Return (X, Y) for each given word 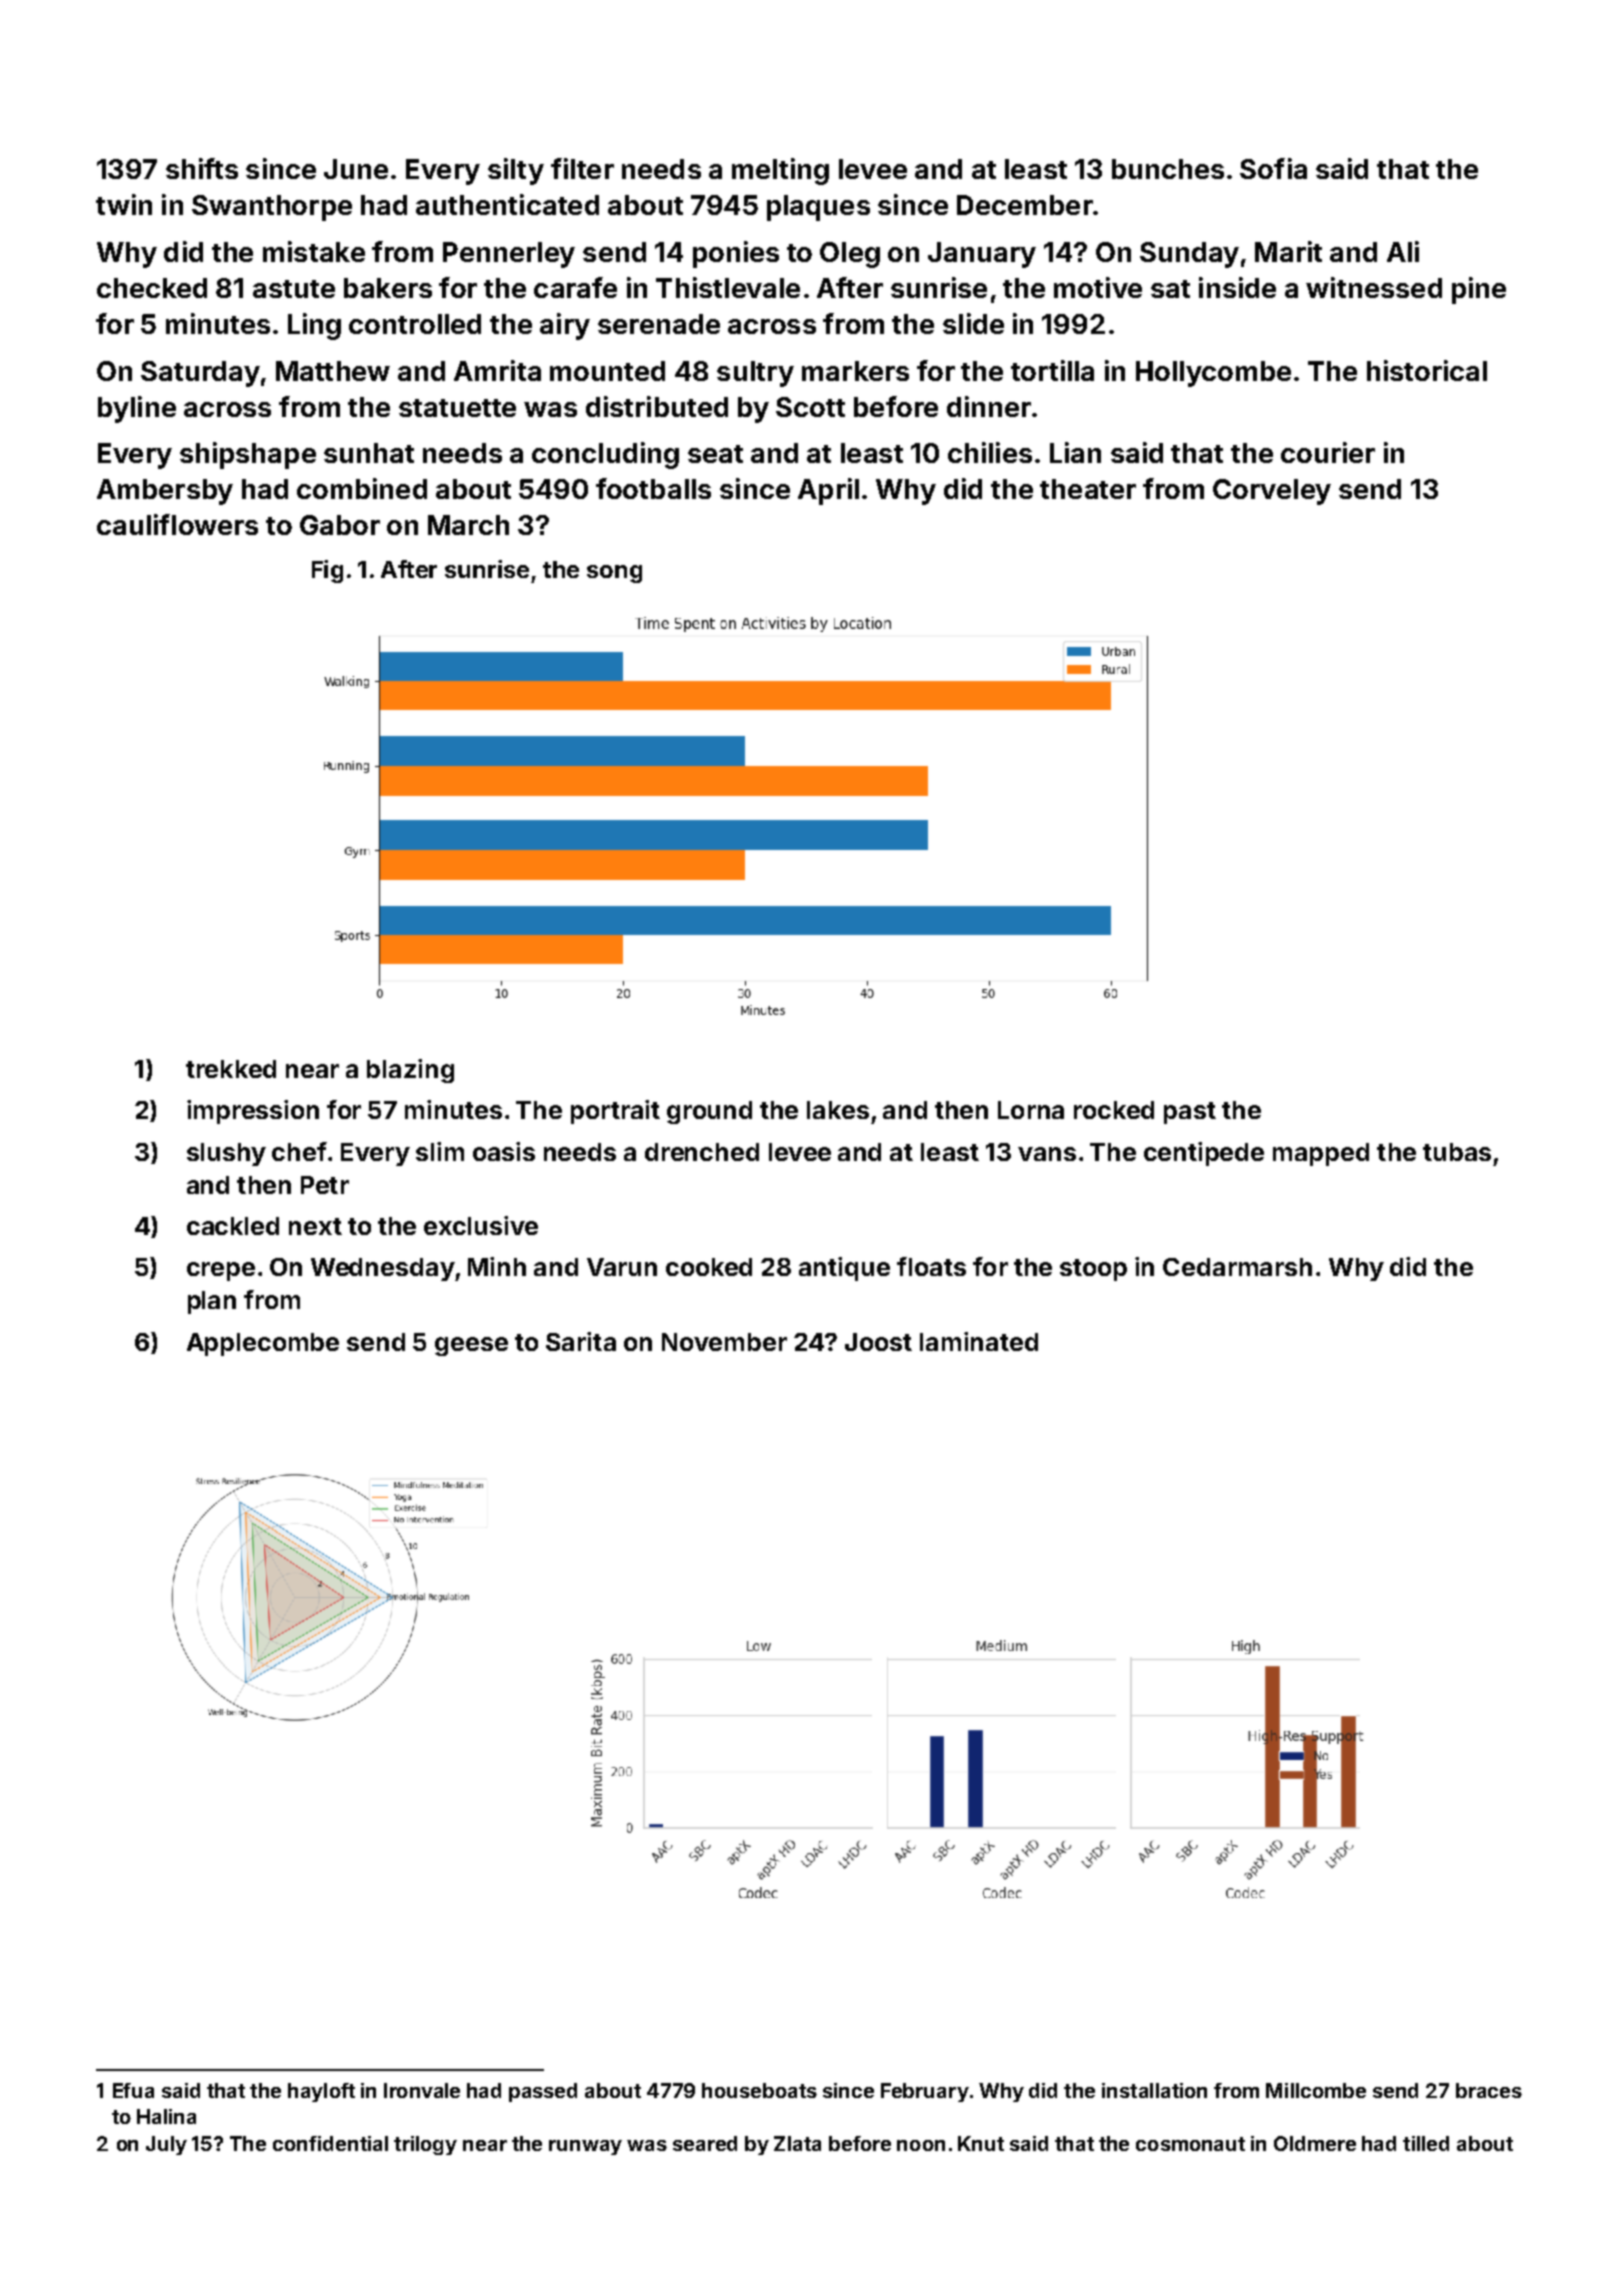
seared (705, 2143)
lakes (838, 1110)
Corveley (1272, 492)
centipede (1204, 1154)
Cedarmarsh (1237, 1267)
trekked (231, 1069)
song (614, 574)
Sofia (1273, 168)
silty (516, 171)
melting (780, 171)
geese (471, 1346)
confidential (330, 2143)
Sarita (581, 1341)
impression (253, 1112)
